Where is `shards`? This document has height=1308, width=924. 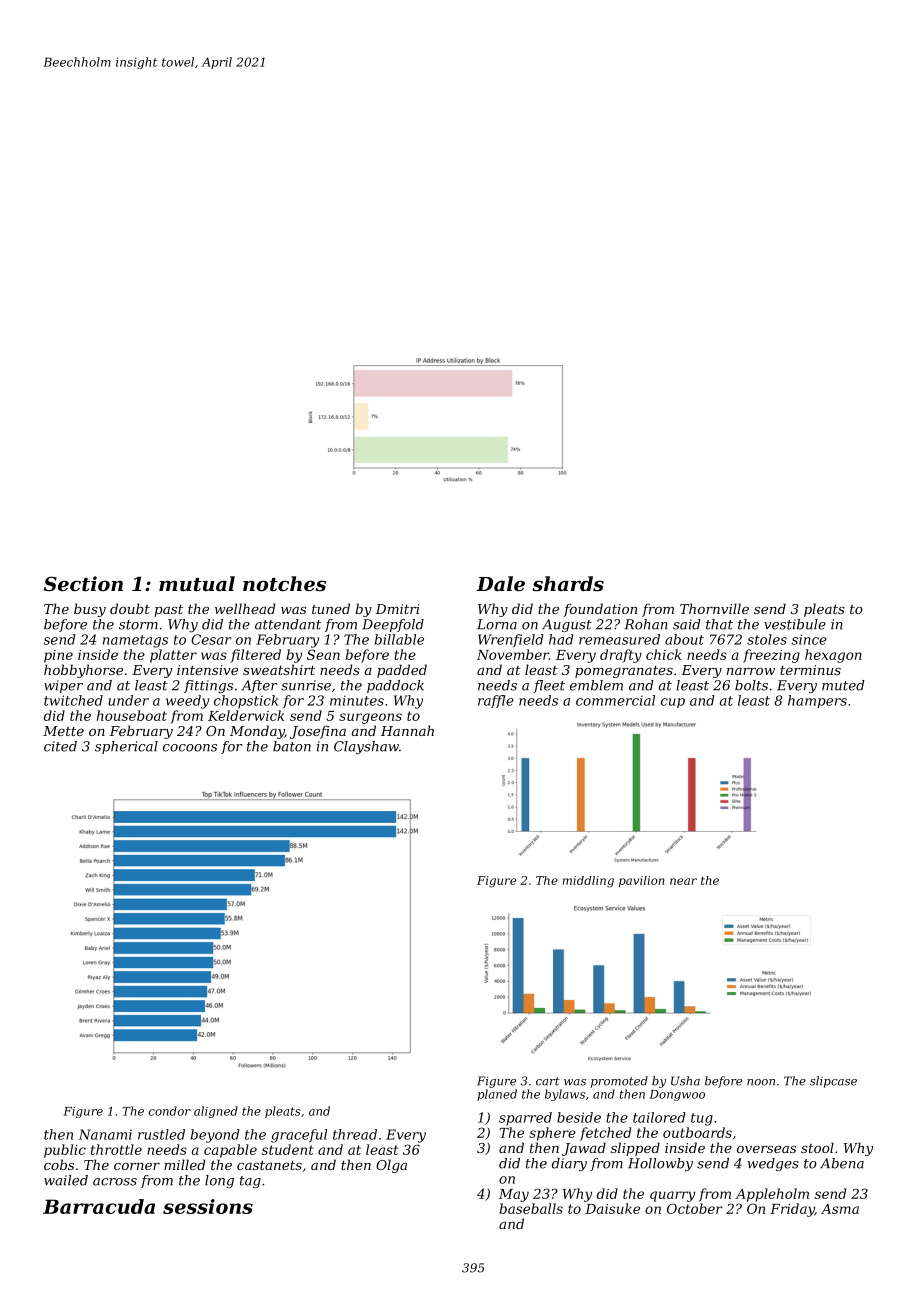
shards is located at coordinates (568, 584).
